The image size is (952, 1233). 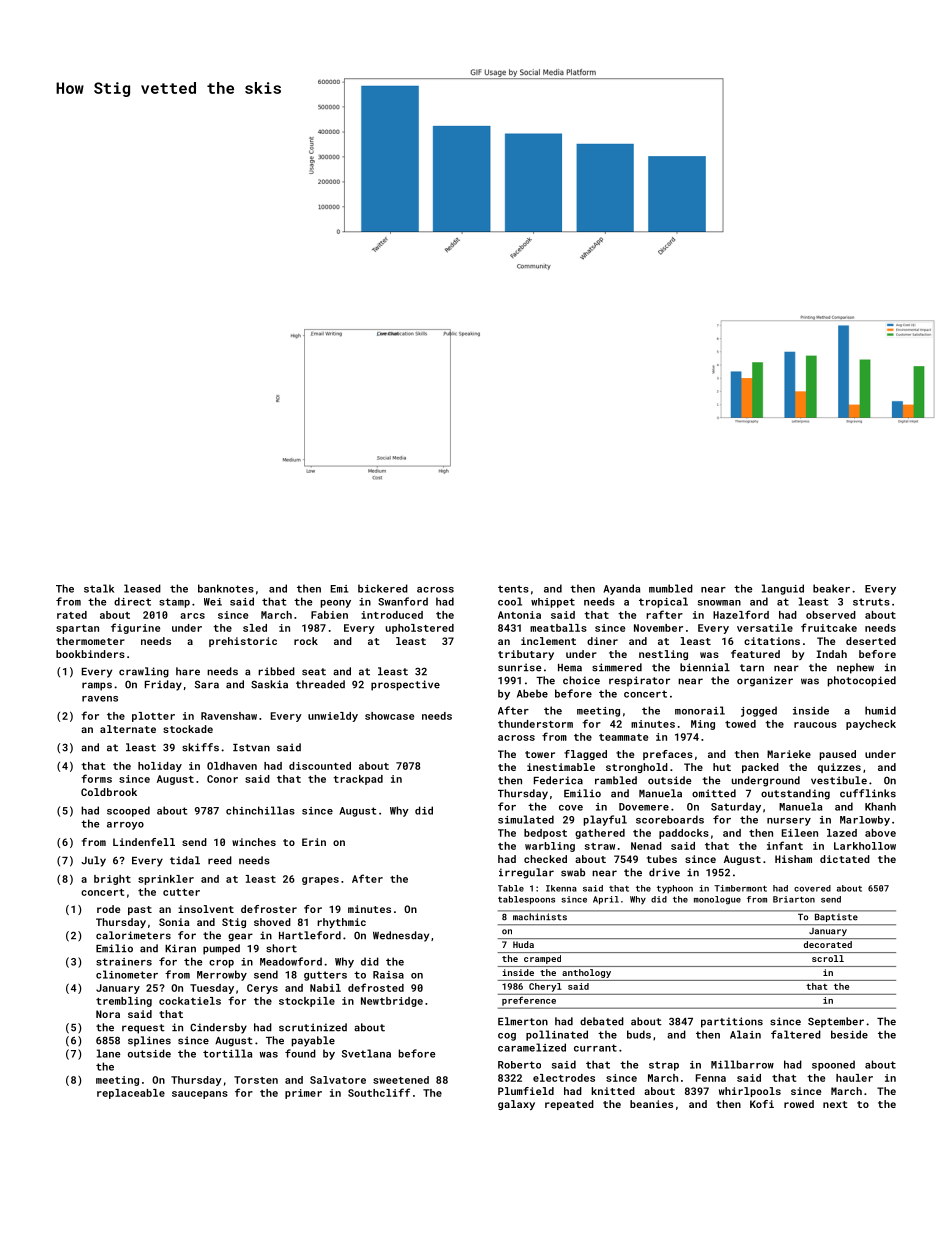 What do you see at coordinates (605, 820) in the image?
I see `playful` at bounding box center [605, 820].
